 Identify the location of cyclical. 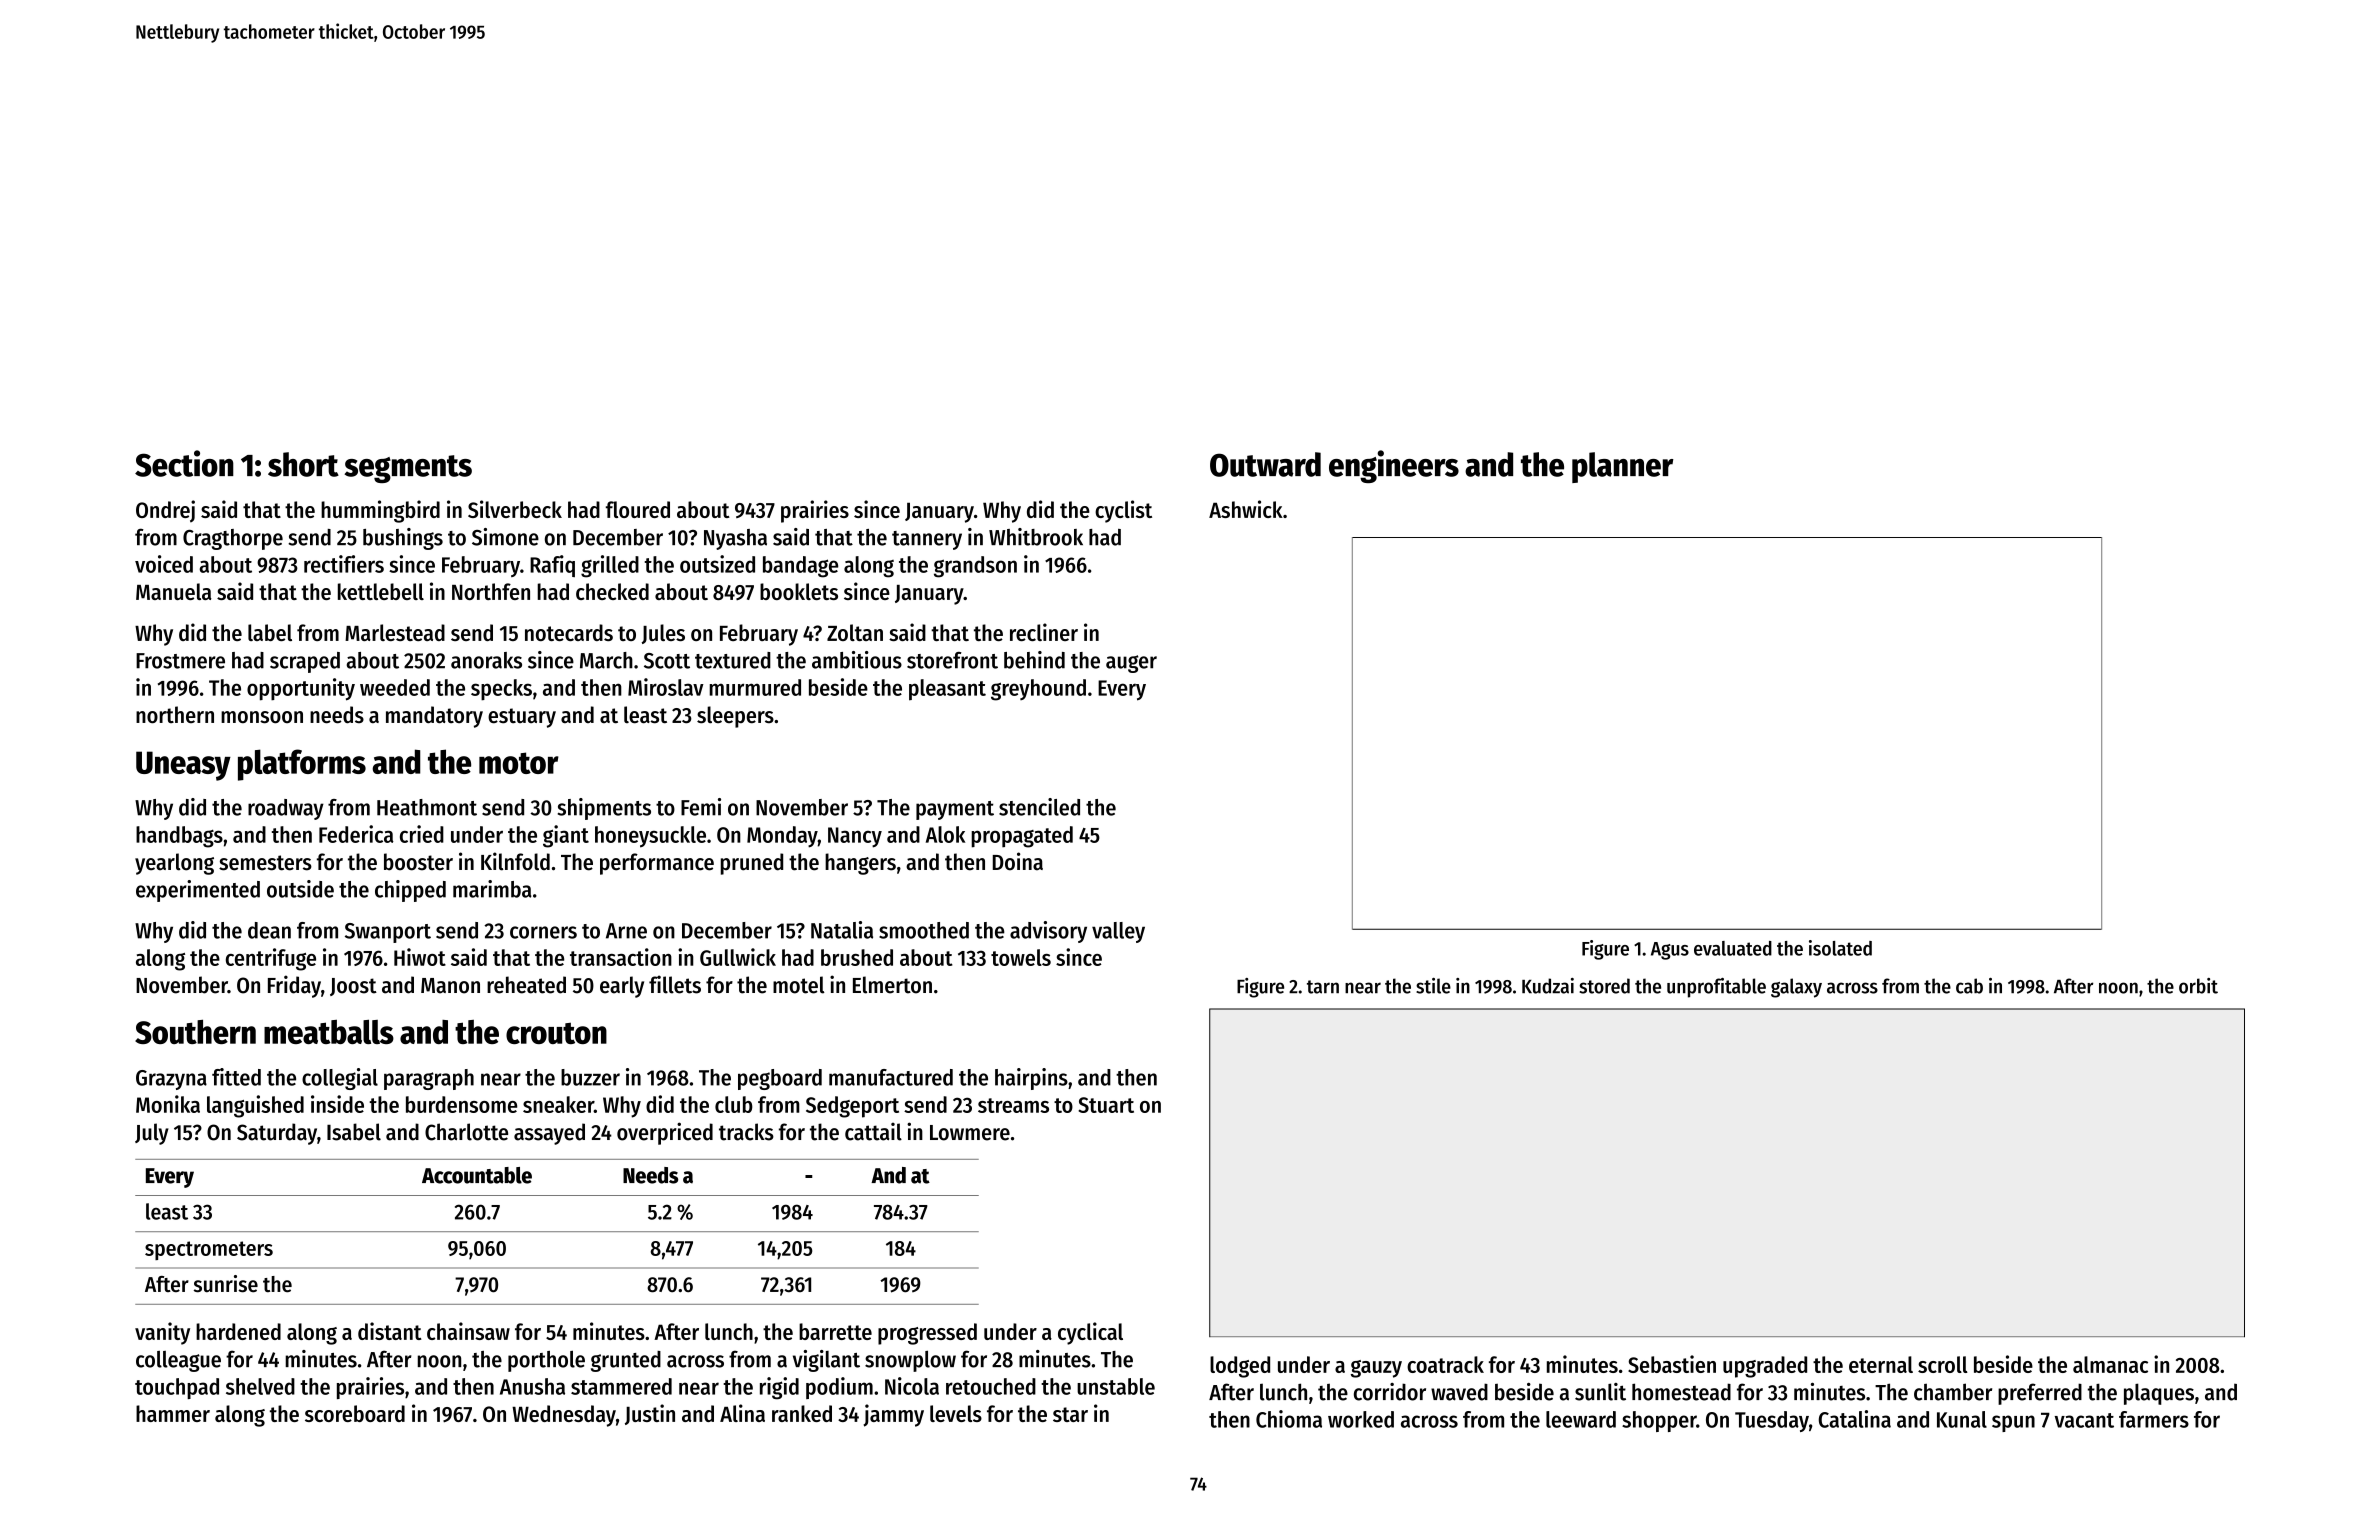
(1090, 1333).
